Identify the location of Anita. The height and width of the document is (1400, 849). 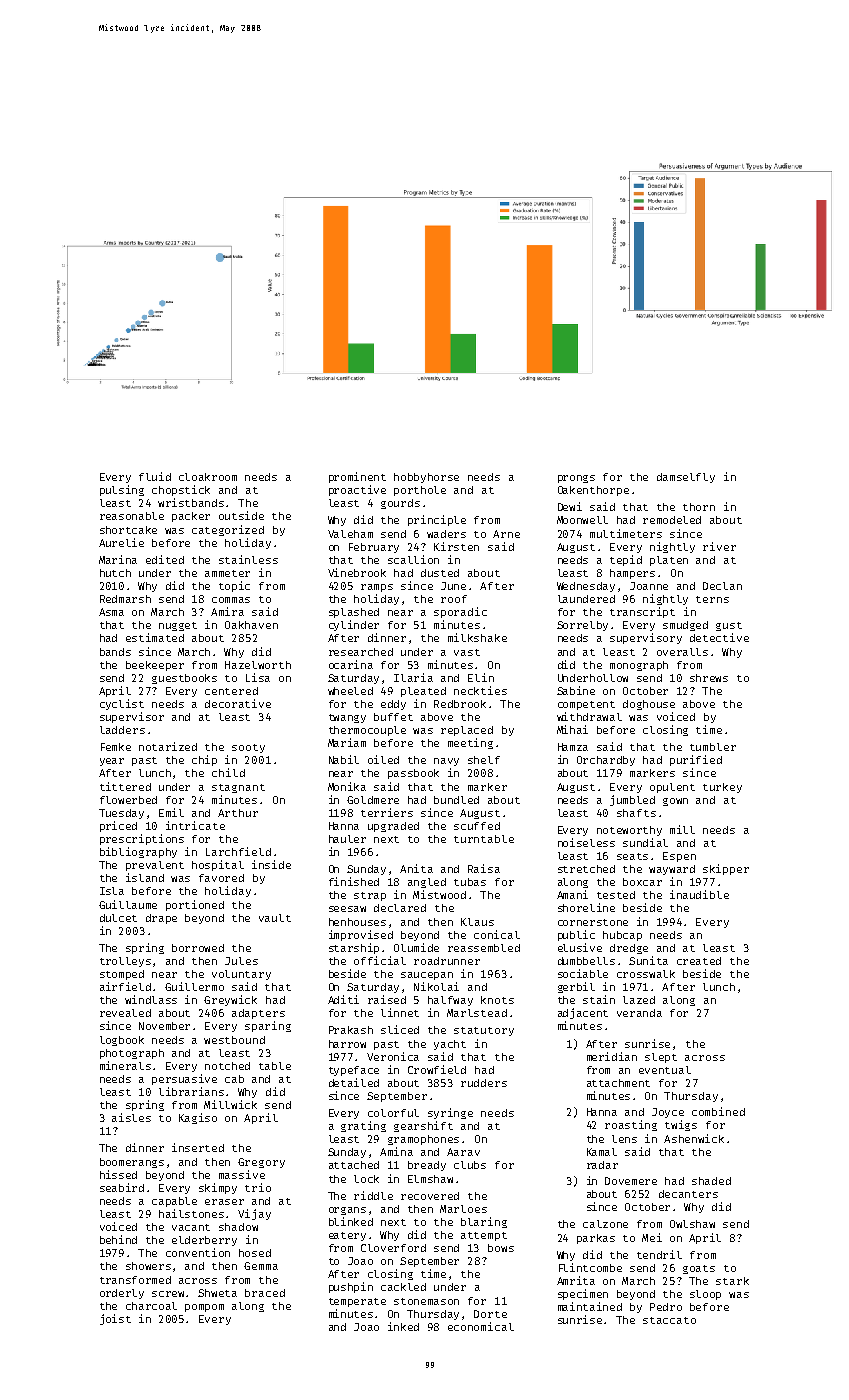
(416, 868).
